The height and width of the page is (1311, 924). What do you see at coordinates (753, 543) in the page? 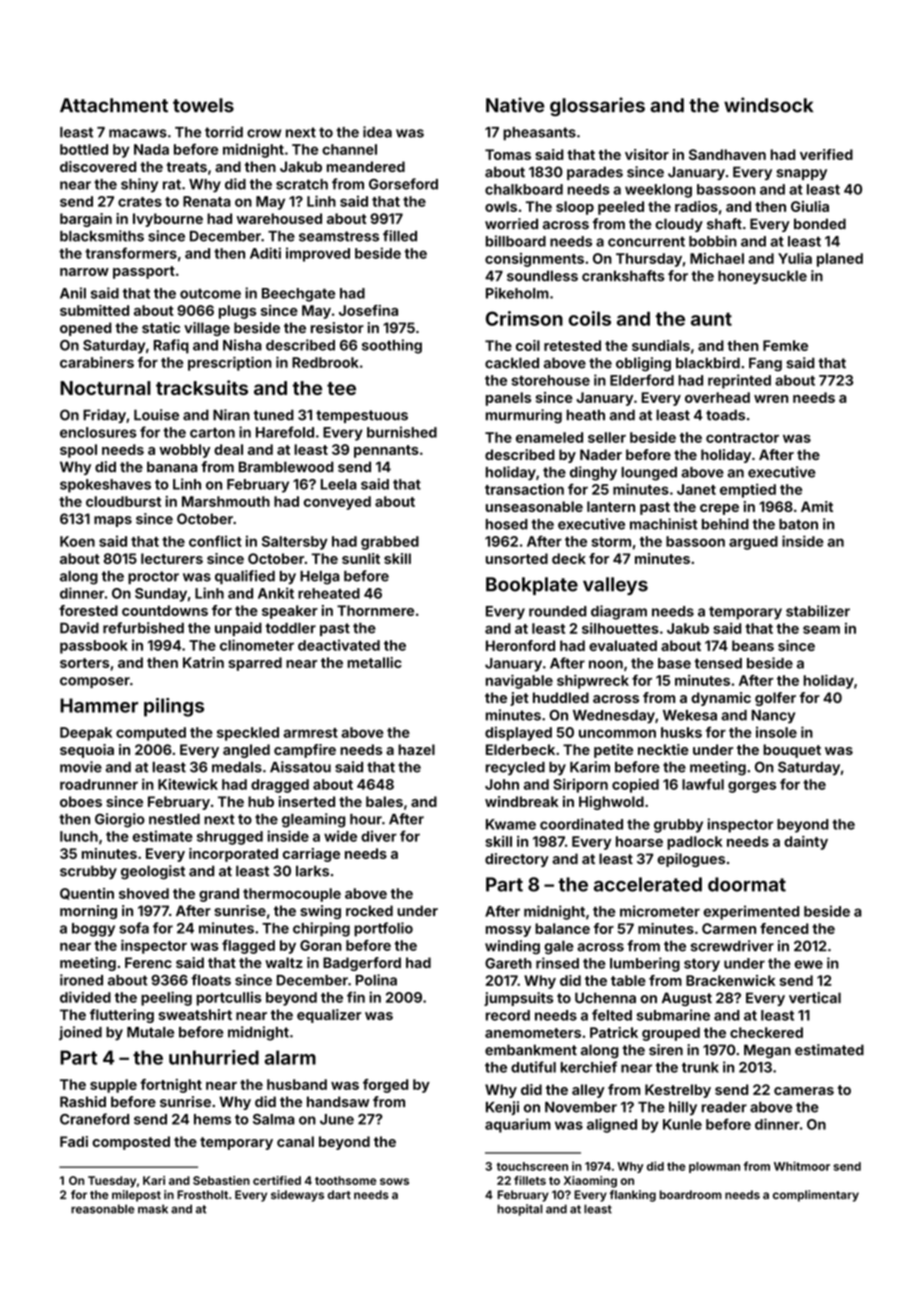
I see `argued` at bounding box center [753, 543].
